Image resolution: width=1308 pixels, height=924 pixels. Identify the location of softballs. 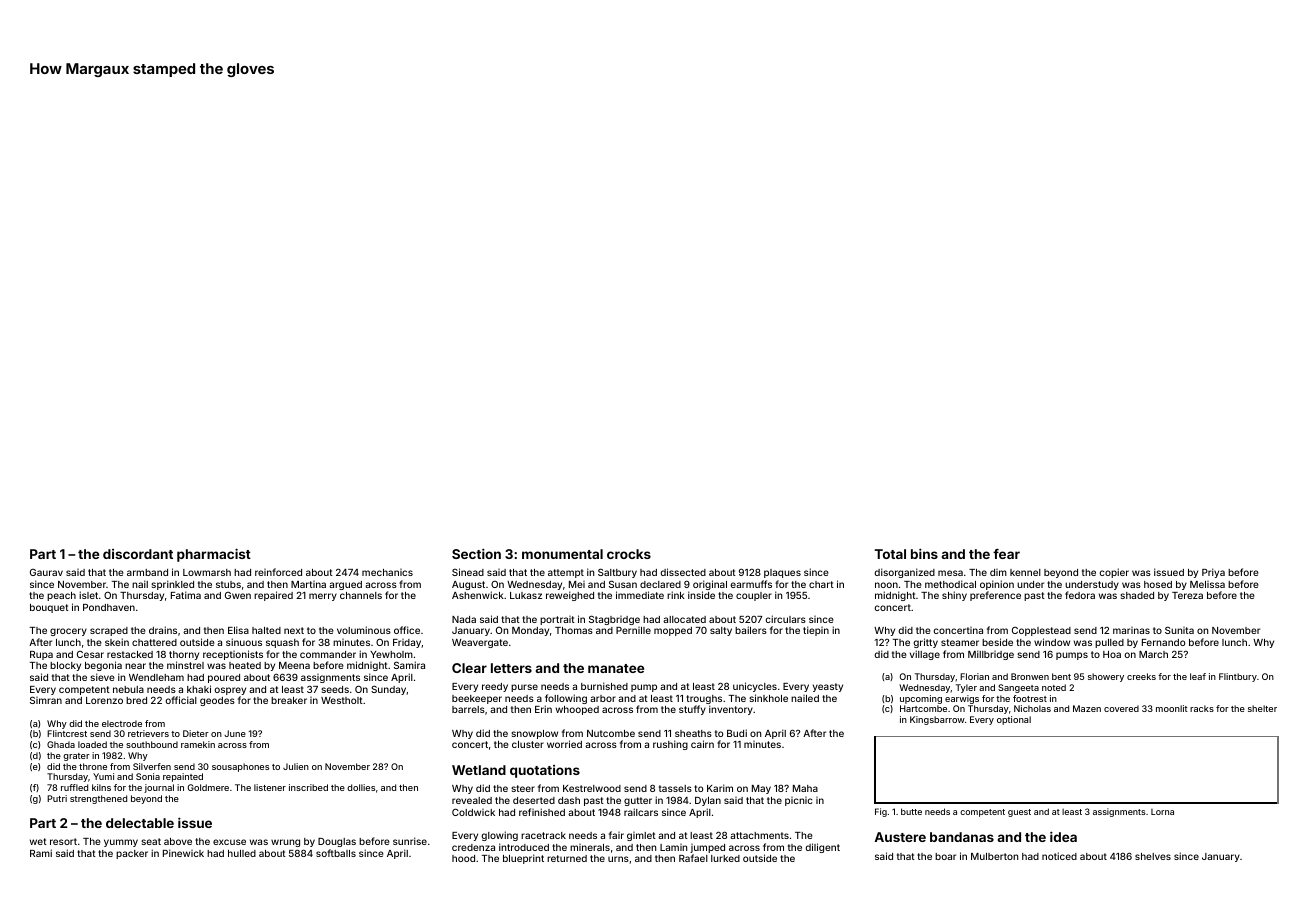
(336, 853).
